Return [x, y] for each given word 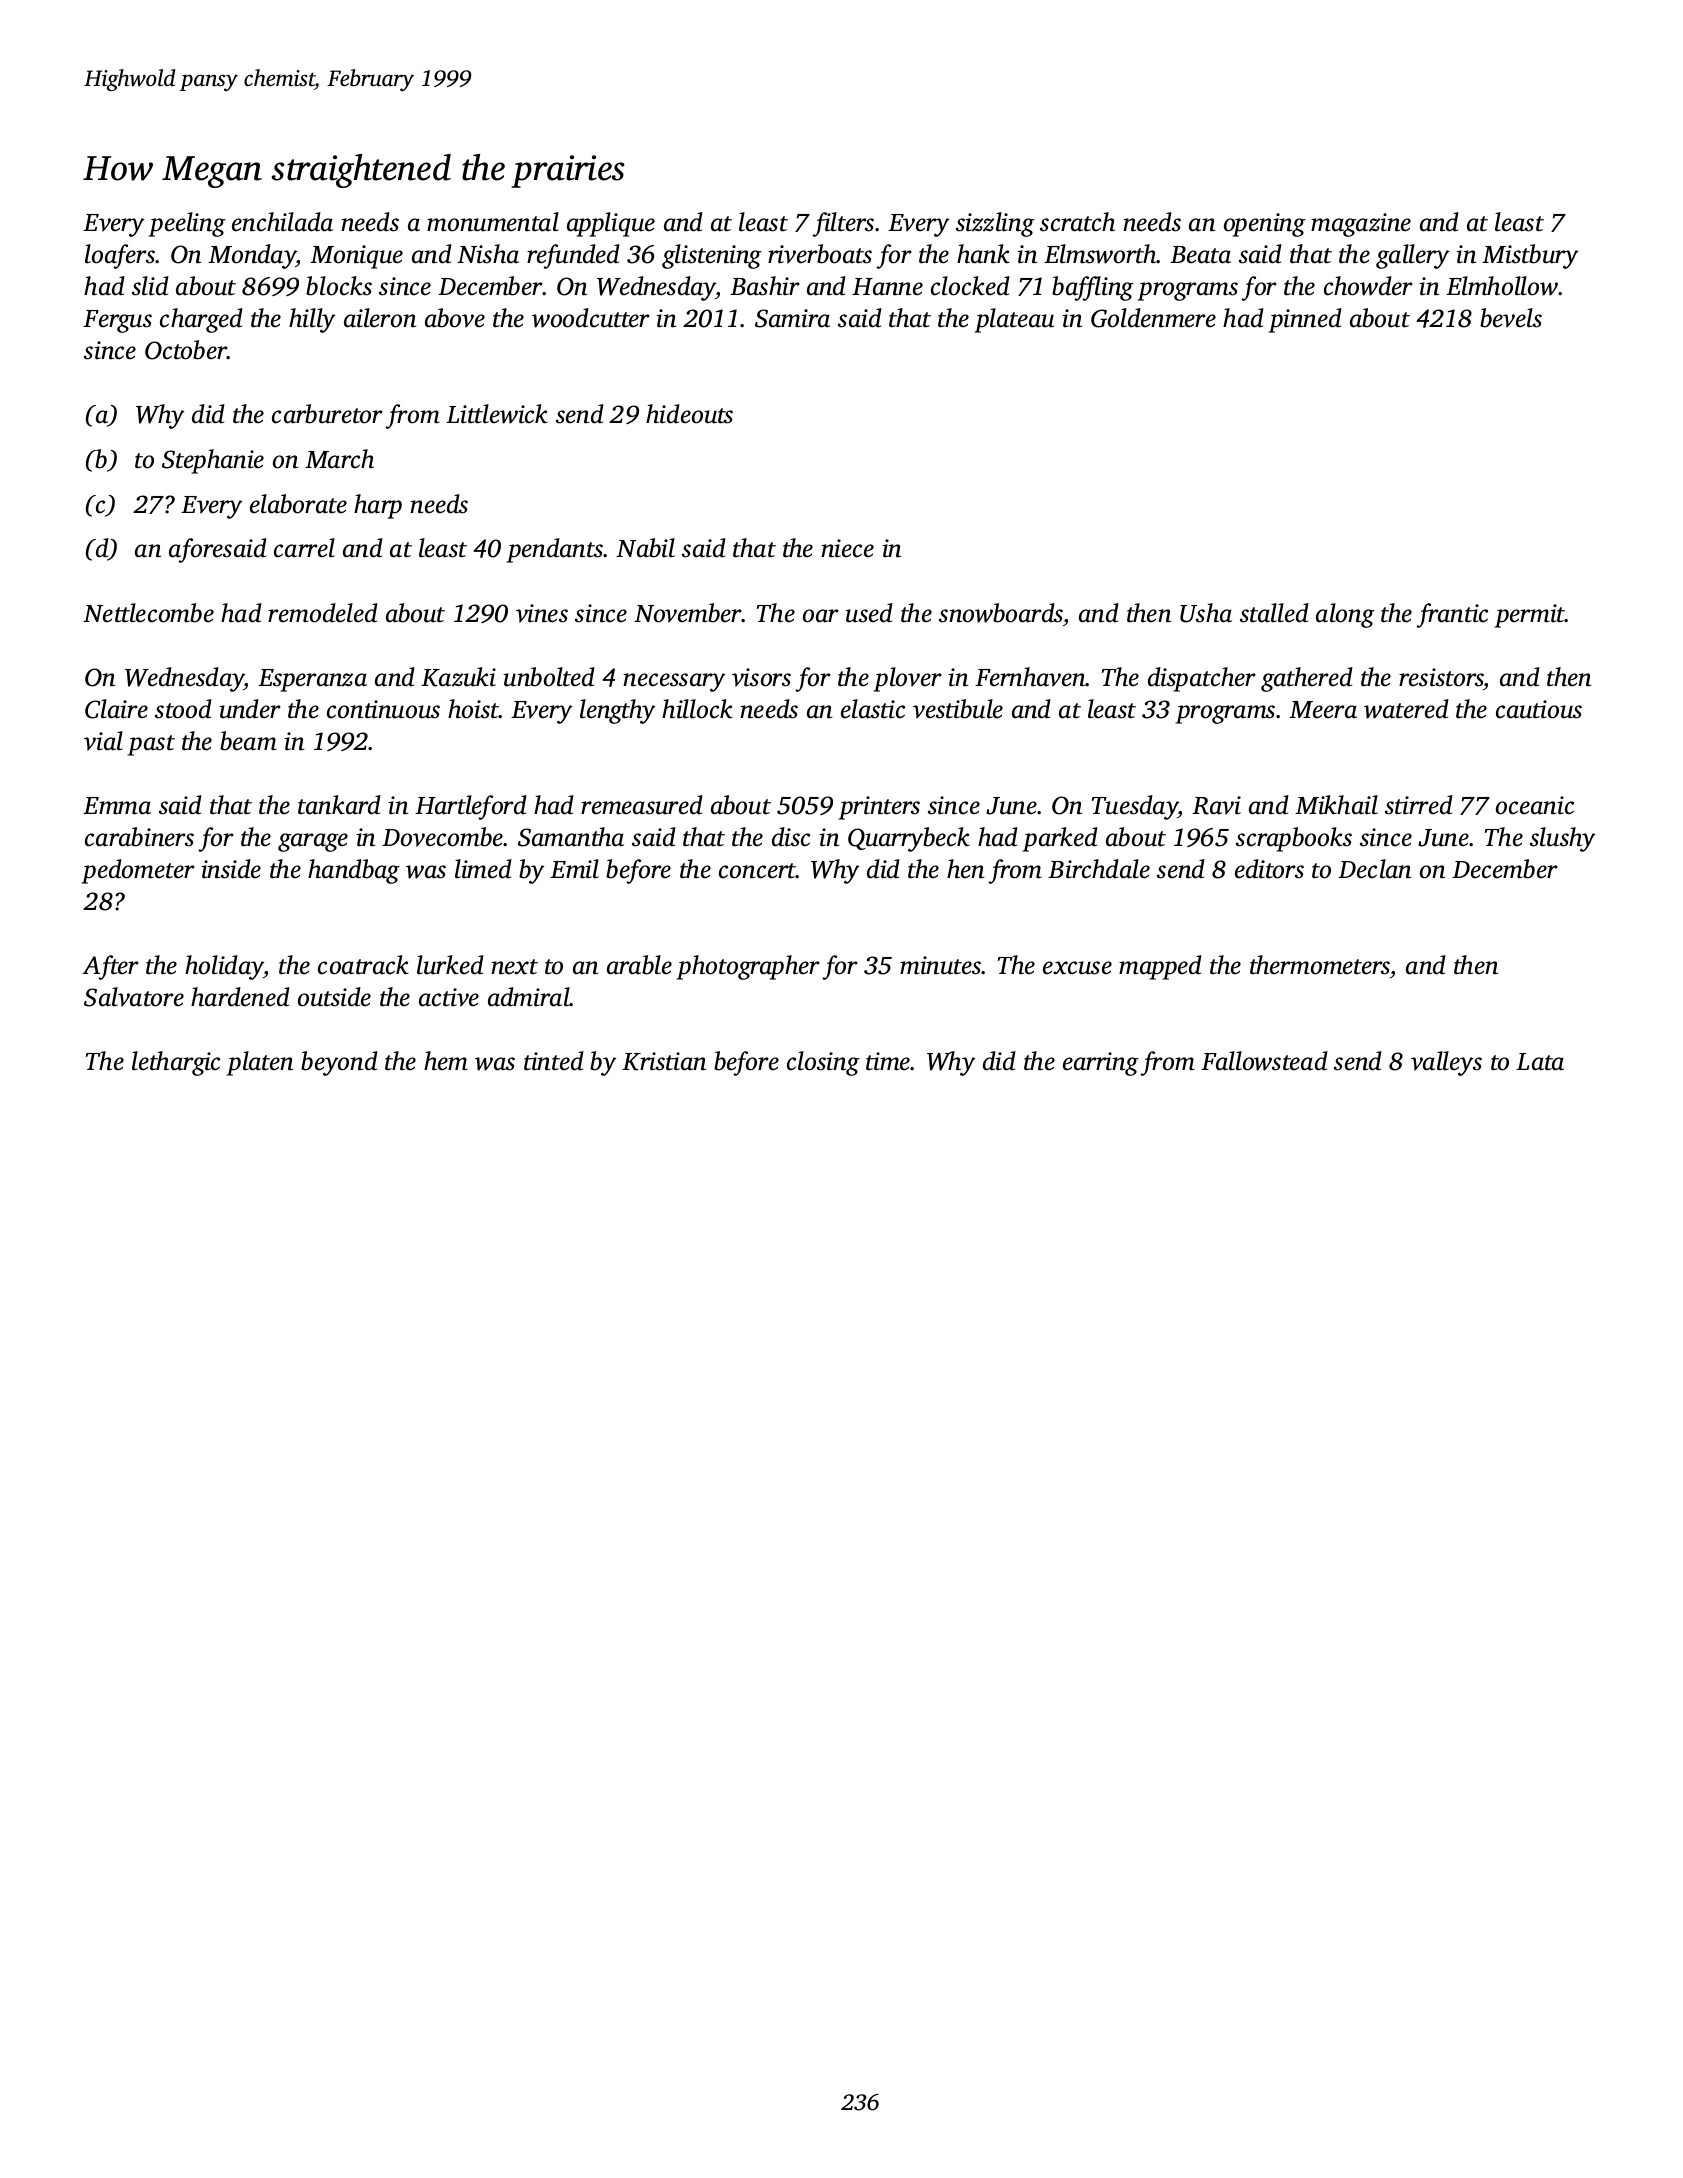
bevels [1511, 318]
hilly [312, 320]
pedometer [138, 871]
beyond [339, 1063]
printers [879, 808]
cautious [1539, 709]
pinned [1305, 320]
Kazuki [458, 677]
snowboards [1001, 613]
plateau [1014, 320]
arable [639, 965]
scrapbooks [1294, 839]
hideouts [689, 414]
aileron [380, 318]
